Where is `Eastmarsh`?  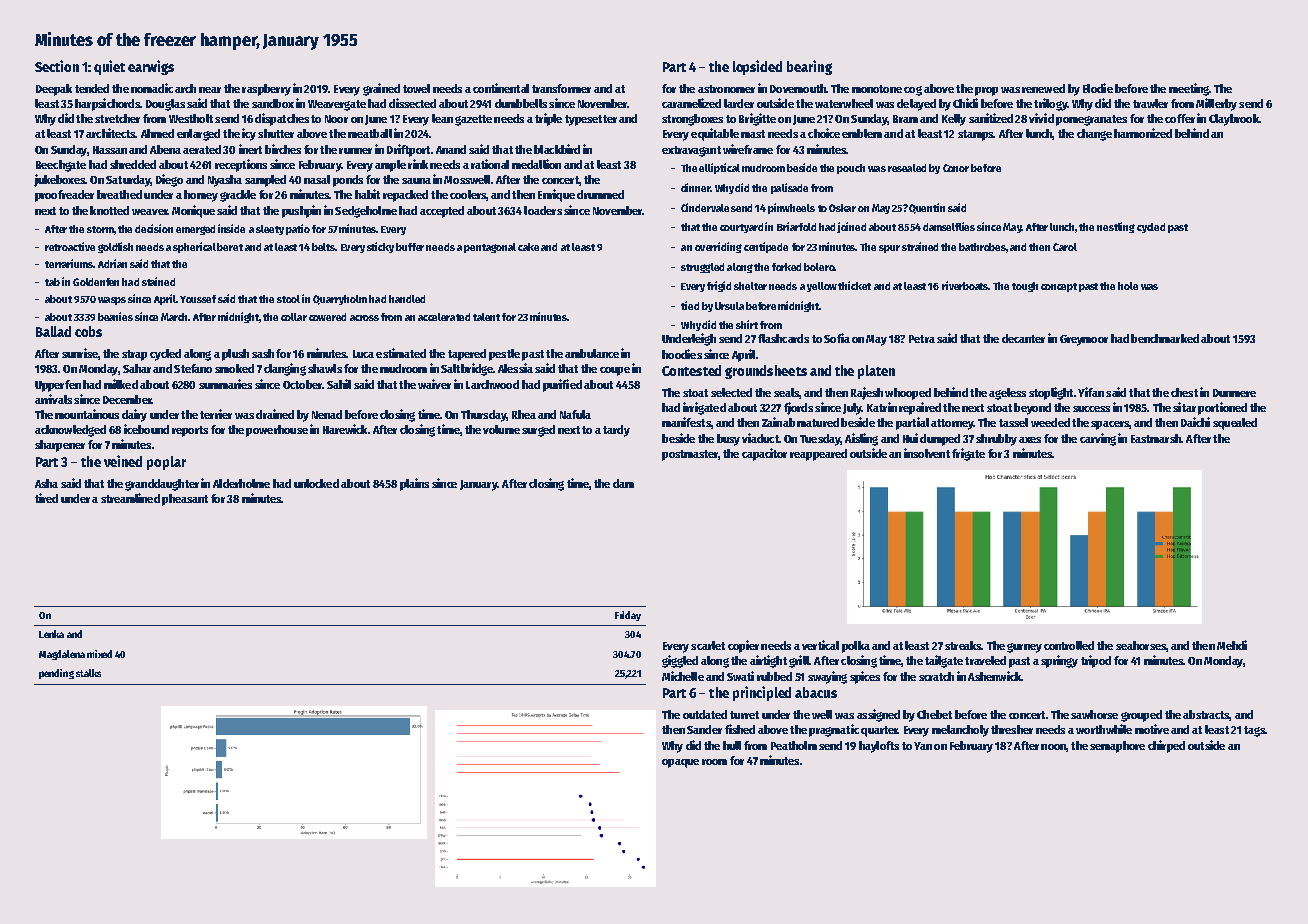 Eastmarsh is located at coordinates (1156, 438).
